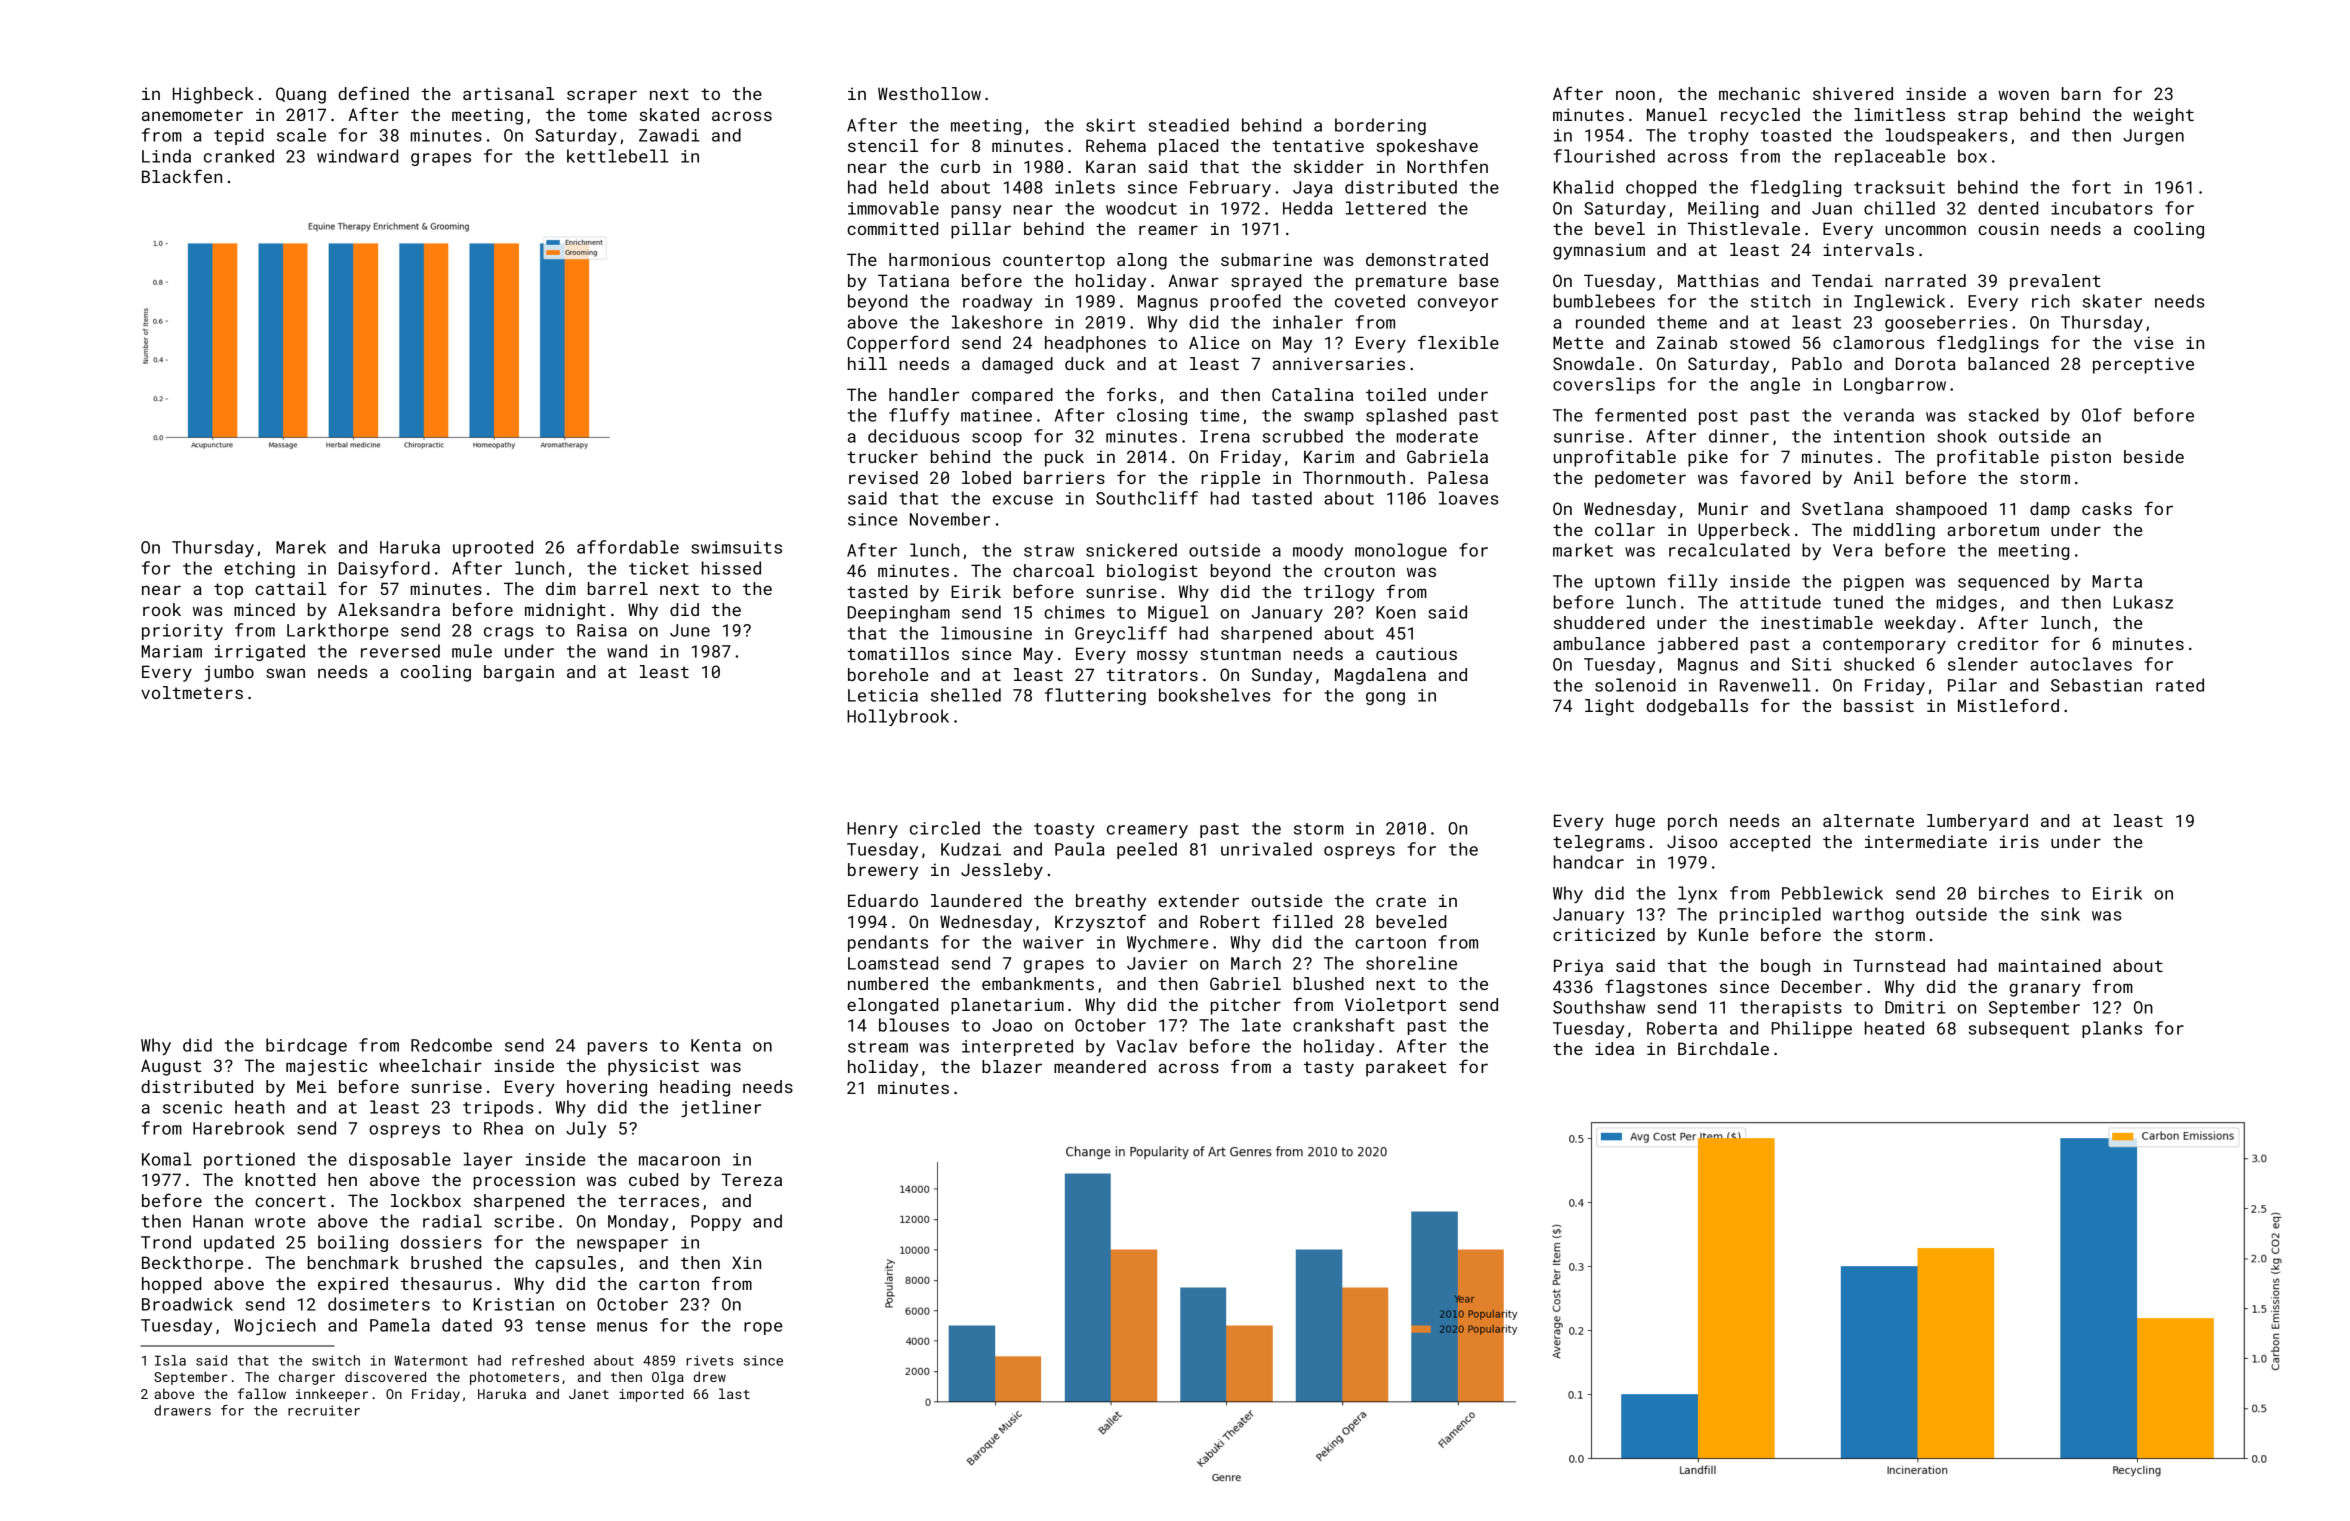  I want to click on held, so click(908, 187).
